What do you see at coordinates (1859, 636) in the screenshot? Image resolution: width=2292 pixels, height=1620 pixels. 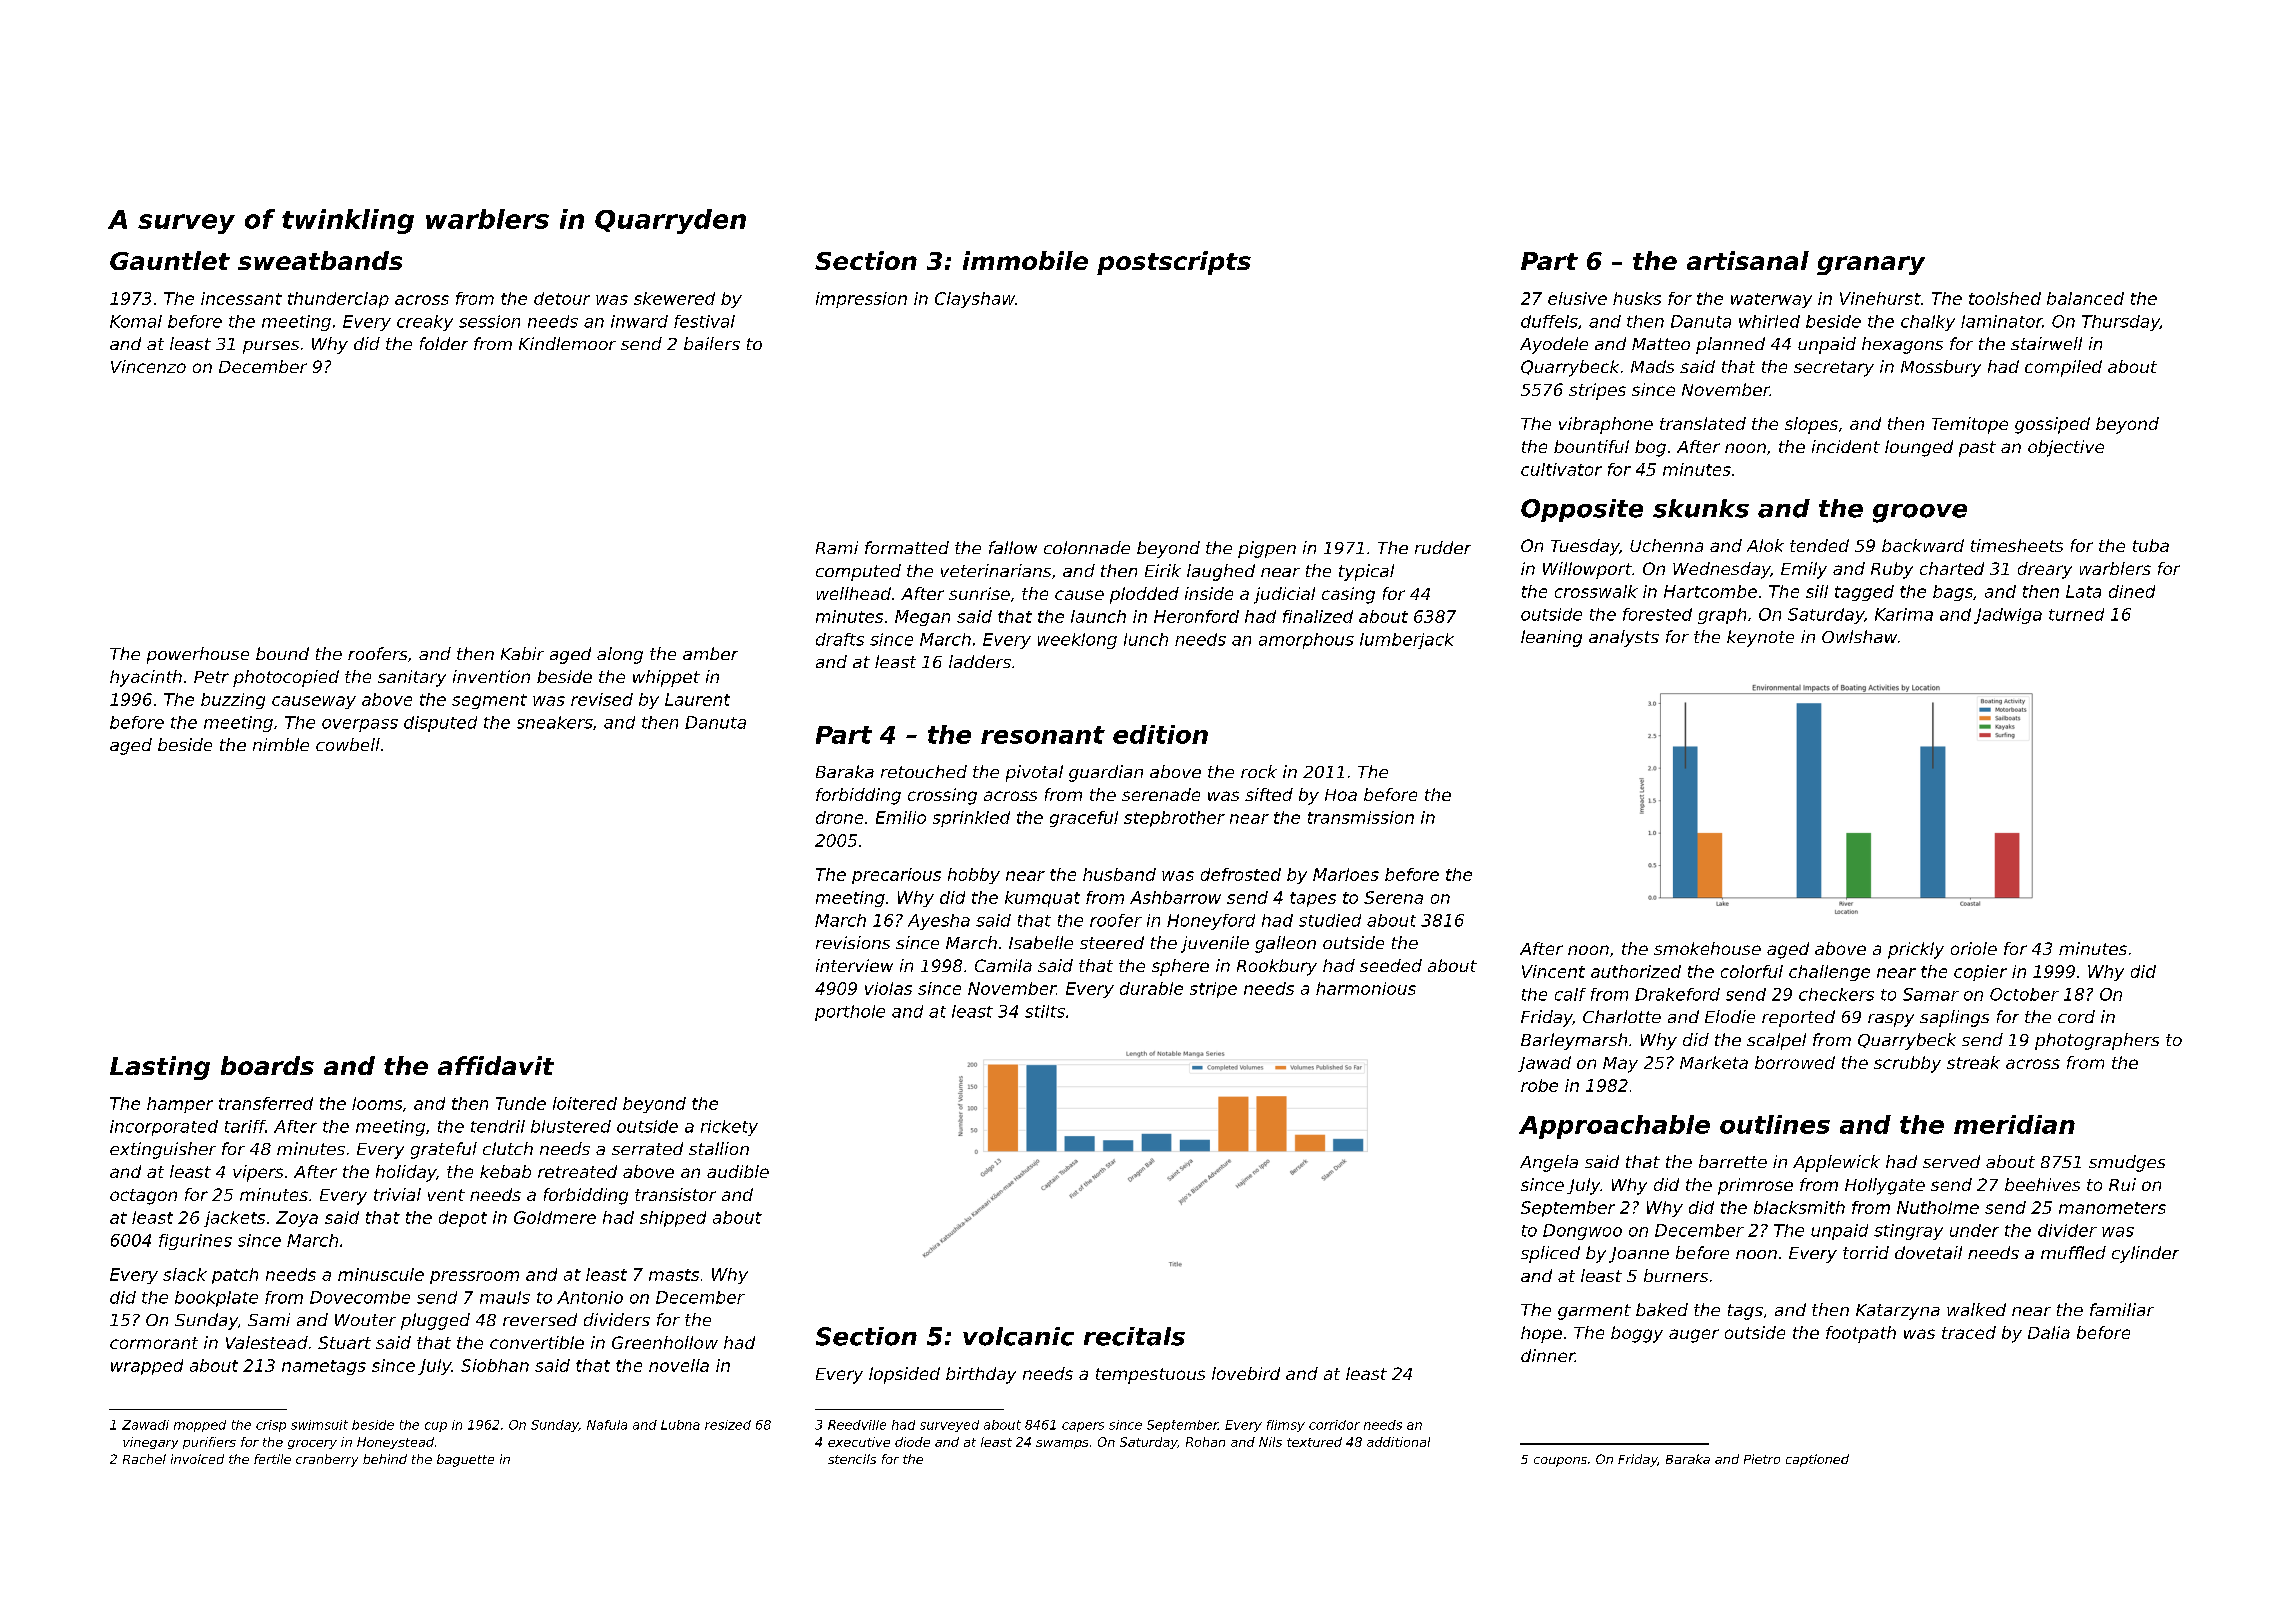 I see `Owlshaw` at bounding box center [1859, 636].
